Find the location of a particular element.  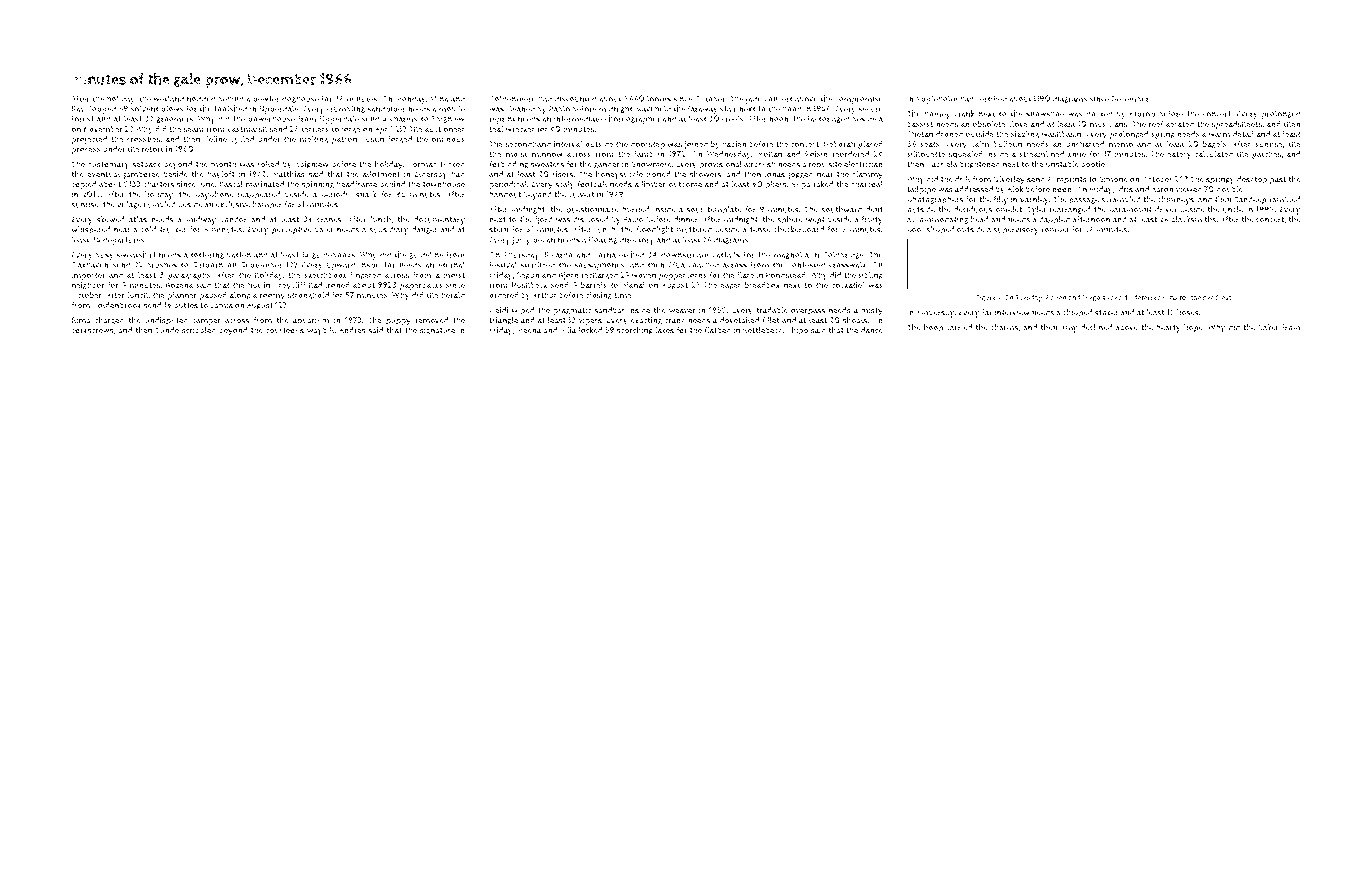

directory is located at coordinates (636, 240).
